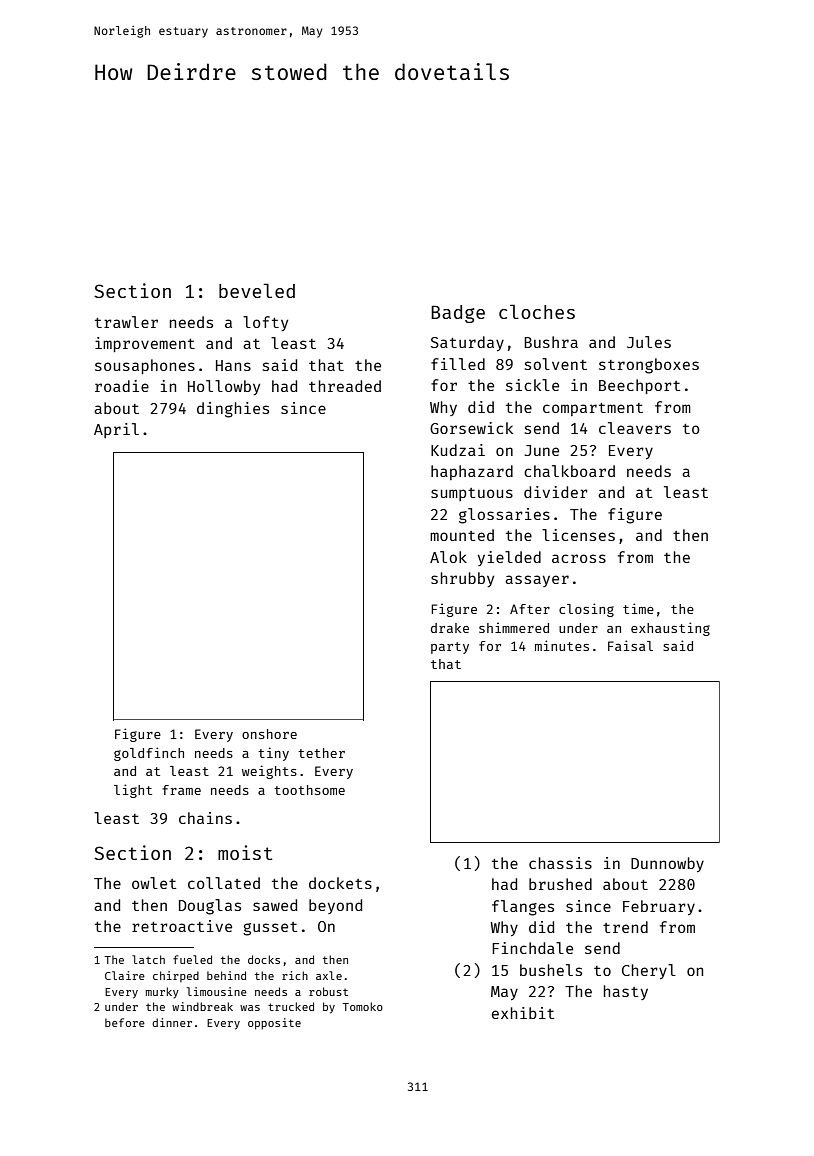 This screenshot has height=1156, width=814. What do you see at coordinates (472, 494) in the screenshot?
I see `sumptuous` at bounding box center [472, 494].
